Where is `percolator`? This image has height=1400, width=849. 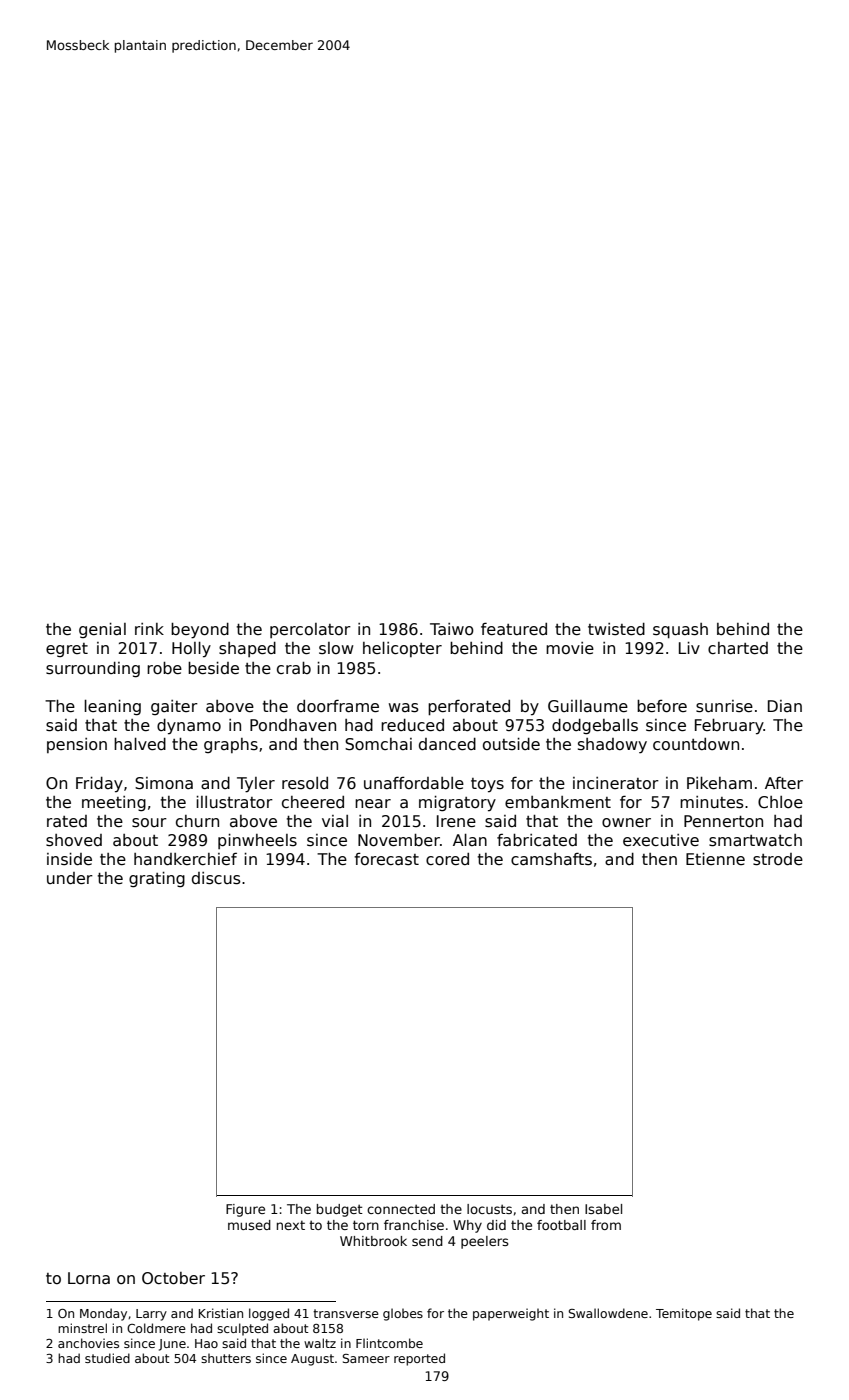 percolator is located at coordinates (310, 630).
